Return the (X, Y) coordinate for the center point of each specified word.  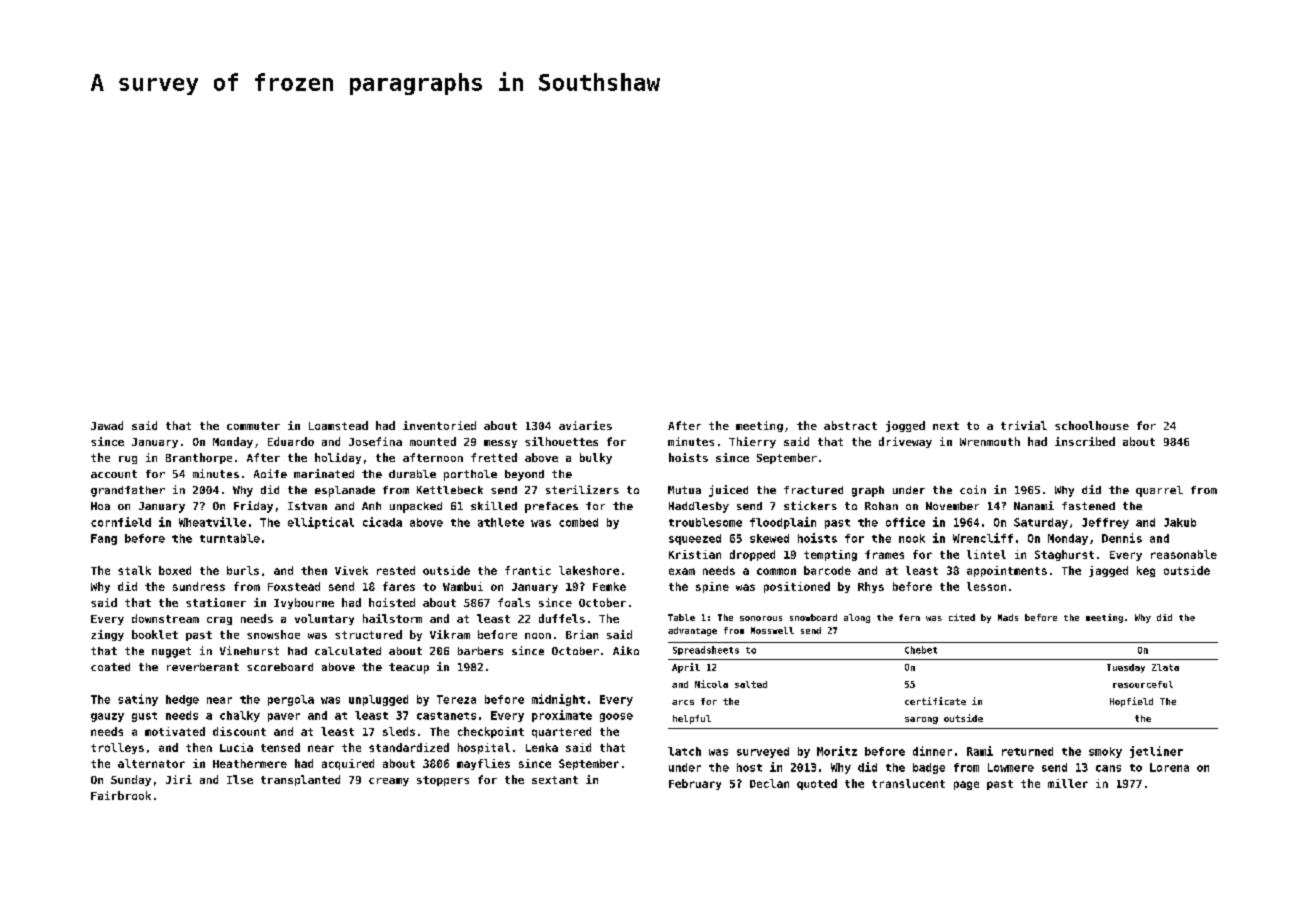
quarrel (1159, 491)
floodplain (783, 523)
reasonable (1184, 554)
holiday (338, 458)
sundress (199, 586)
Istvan (307, 506)
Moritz (837, 751)
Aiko (626, 650)
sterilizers (582, 489)
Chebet (921, 650)
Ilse (240, 779)
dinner (932, 751)
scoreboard (280, 667)
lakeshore (589, 570)
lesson (986, 586)
